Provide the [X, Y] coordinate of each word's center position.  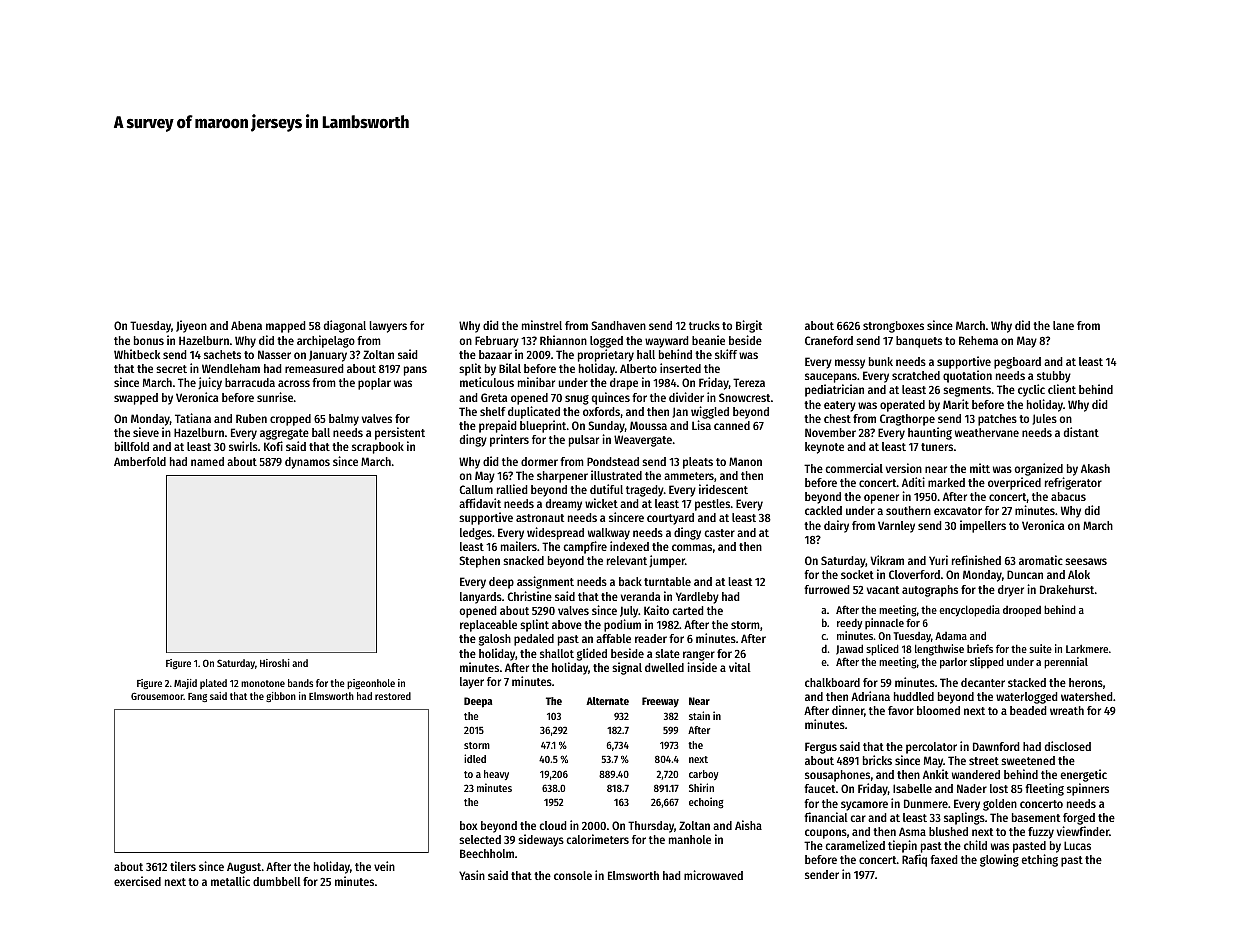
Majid [185, 684]
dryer [1011, 591]
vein [384, 866]
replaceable [488, 626]
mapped [286, 327]
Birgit [749, 326]
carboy [703, 775]
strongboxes [893, 327]
